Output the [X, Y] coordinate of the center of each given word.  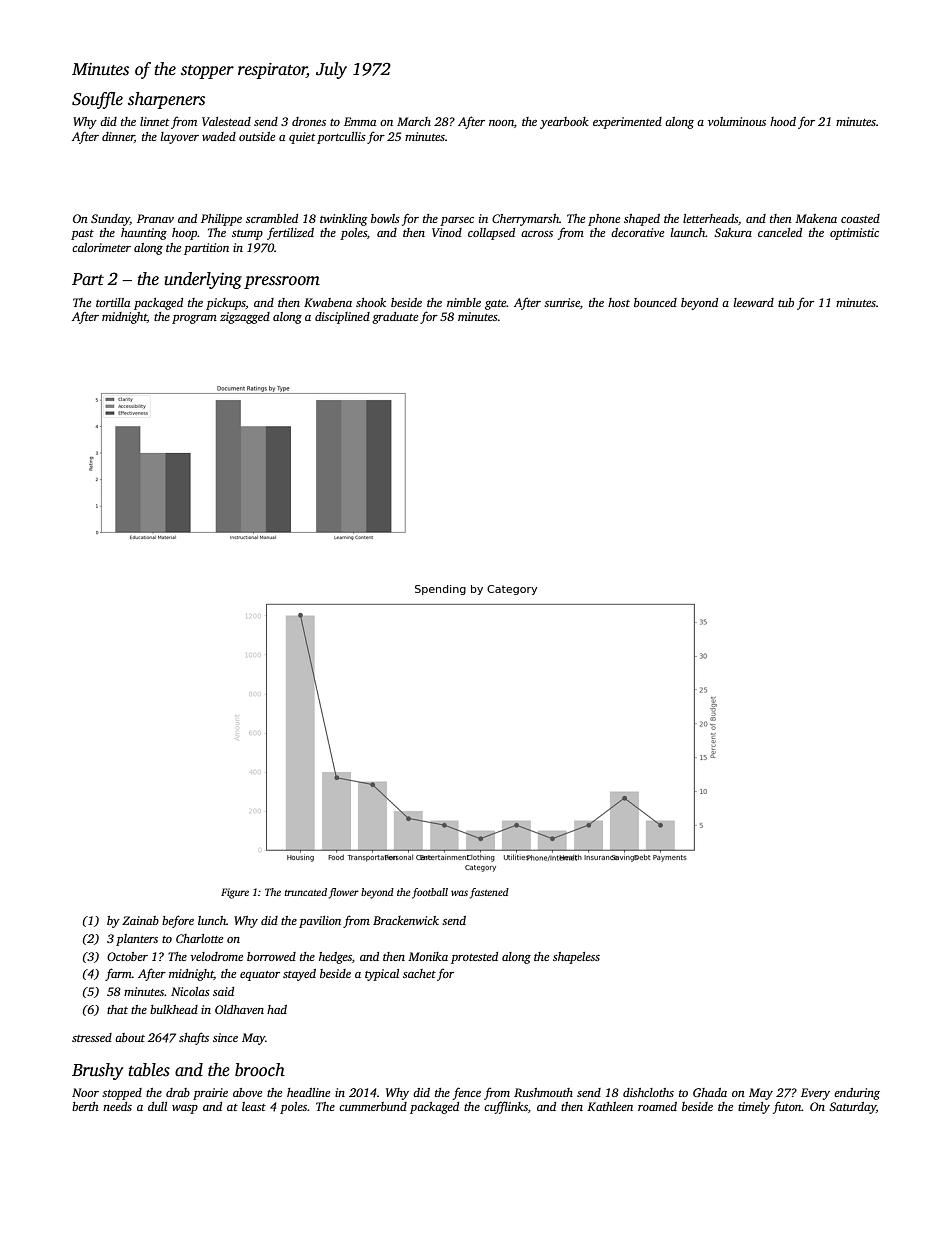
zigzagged [245, 318]
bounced [655, 302]
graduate [395, 318]
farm [118, 974]
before [178, 921]
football [430, 893]
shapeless [576, 958]
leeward [754, 302]
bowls [385, 218]
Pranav [155, 218]
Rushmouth [543, 1092]
